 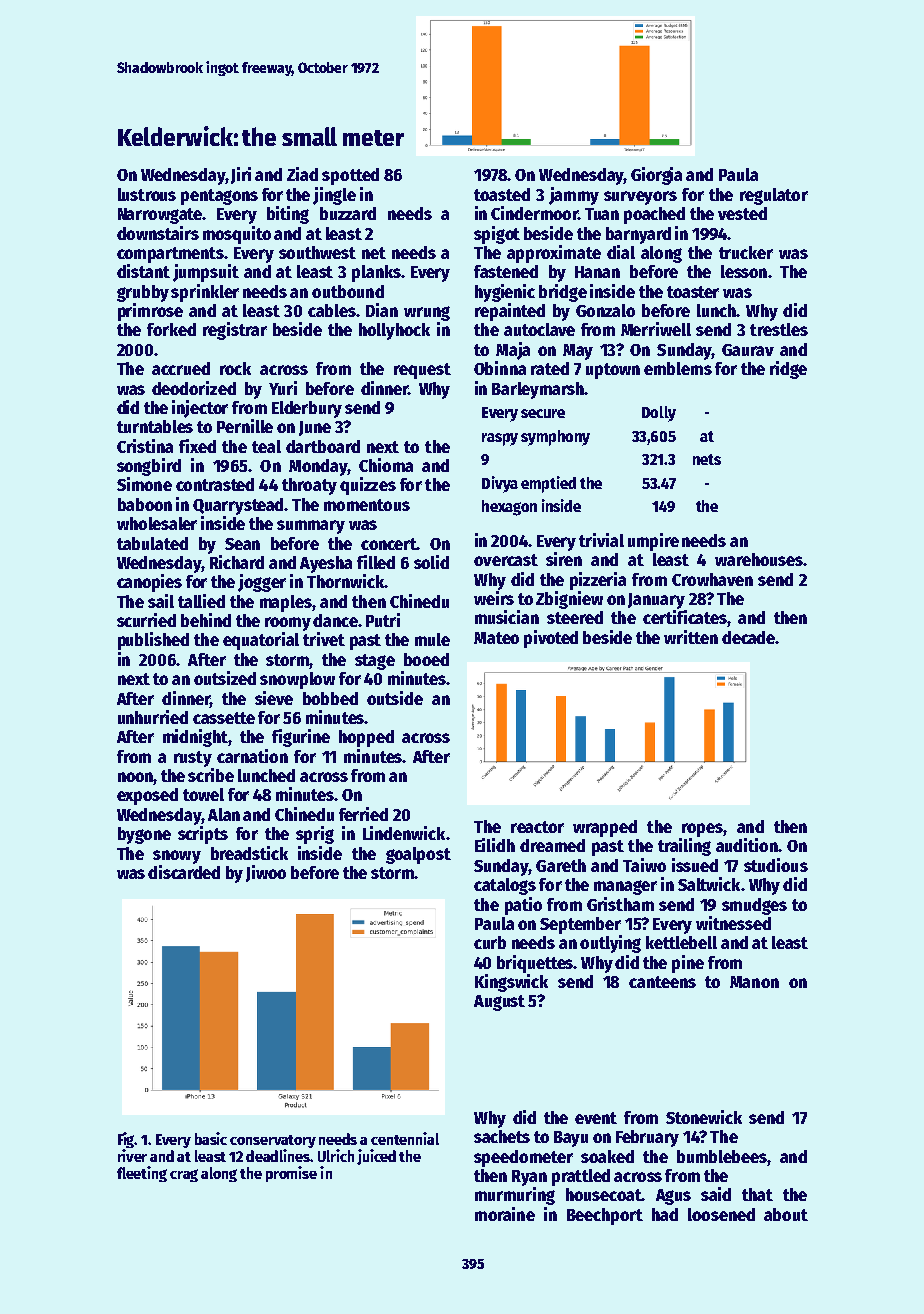 What do you see at coordinates (774, 196) in the page?
I see `regulator` at bounding box center [774, 196].
